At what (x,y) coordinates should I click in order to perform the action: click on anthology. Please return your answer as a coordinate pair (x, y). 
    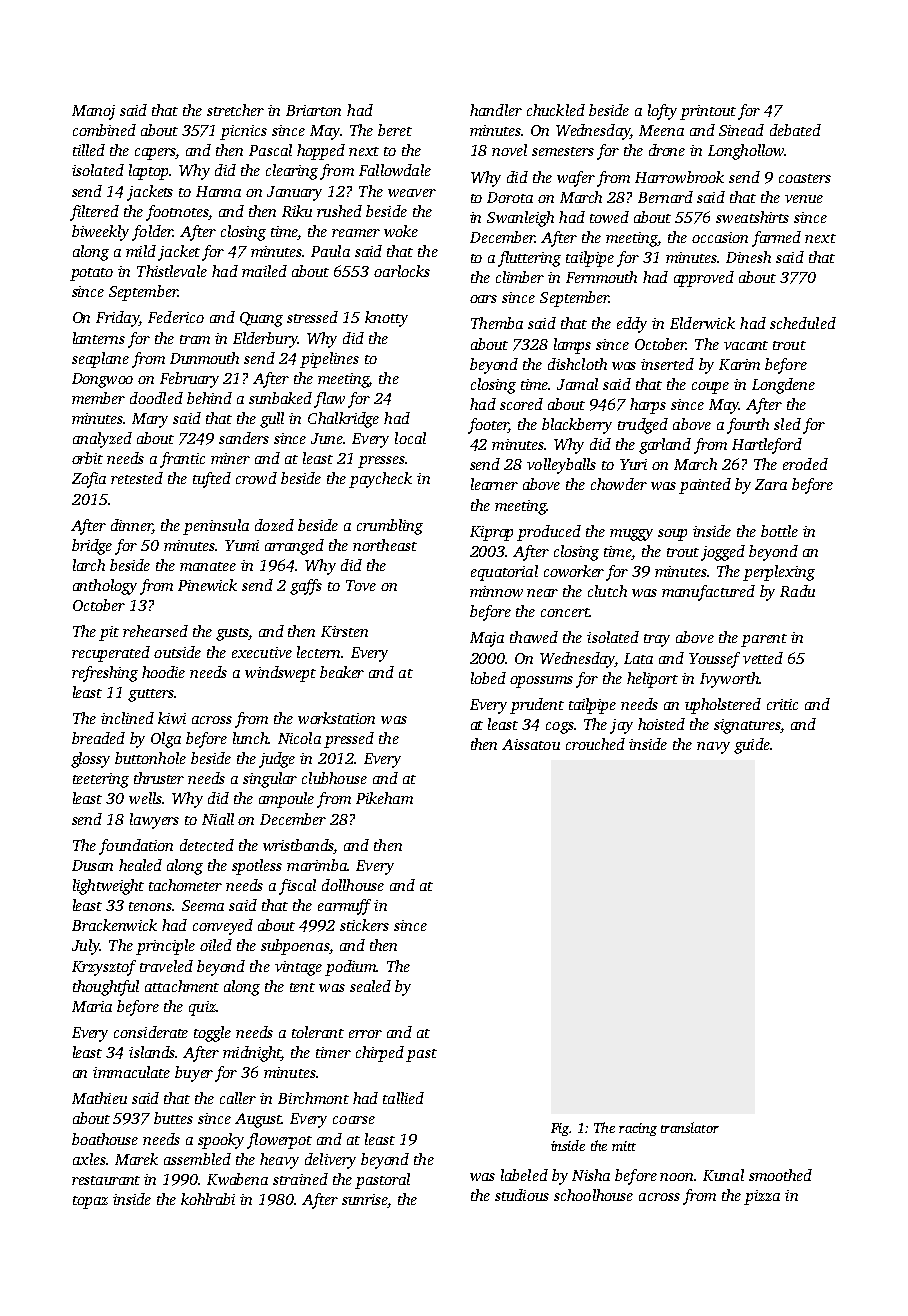
    Looking at the image, I should click on (105, 587).
